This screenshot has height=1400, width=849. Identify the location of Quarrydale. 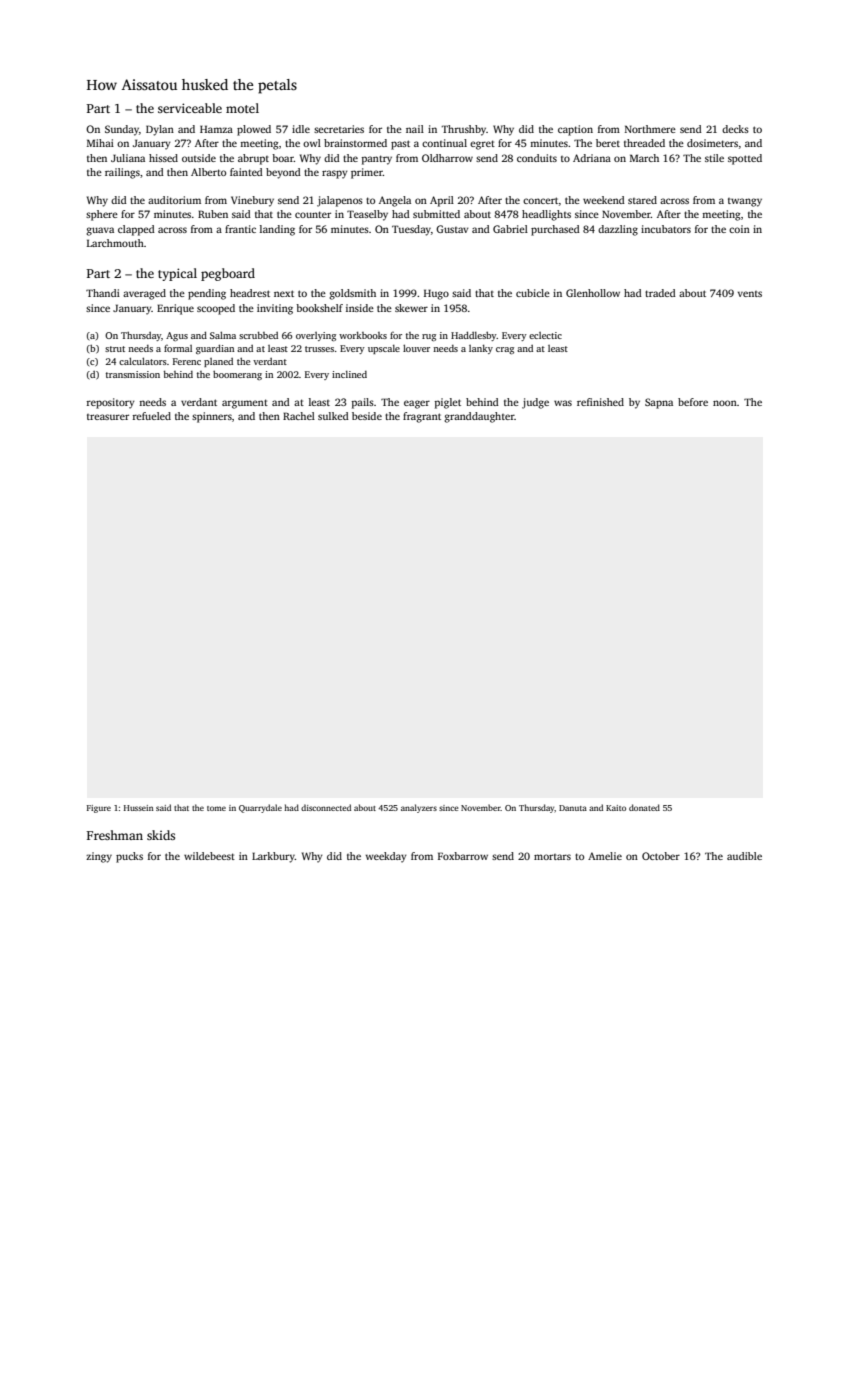
(260, 808).
